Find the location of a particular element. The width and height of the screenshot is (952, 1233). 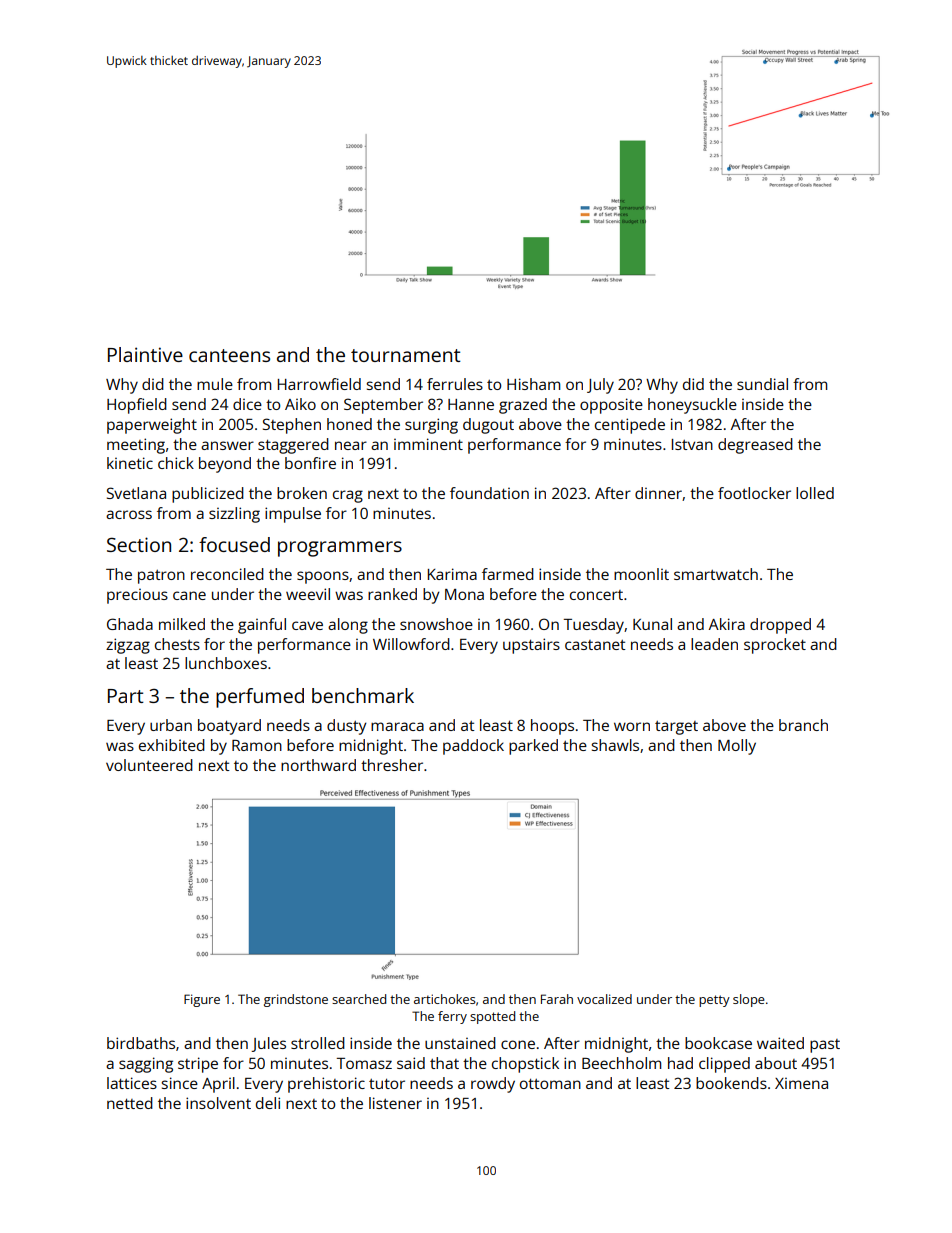

slope is located at coordinates (749, 1000).
